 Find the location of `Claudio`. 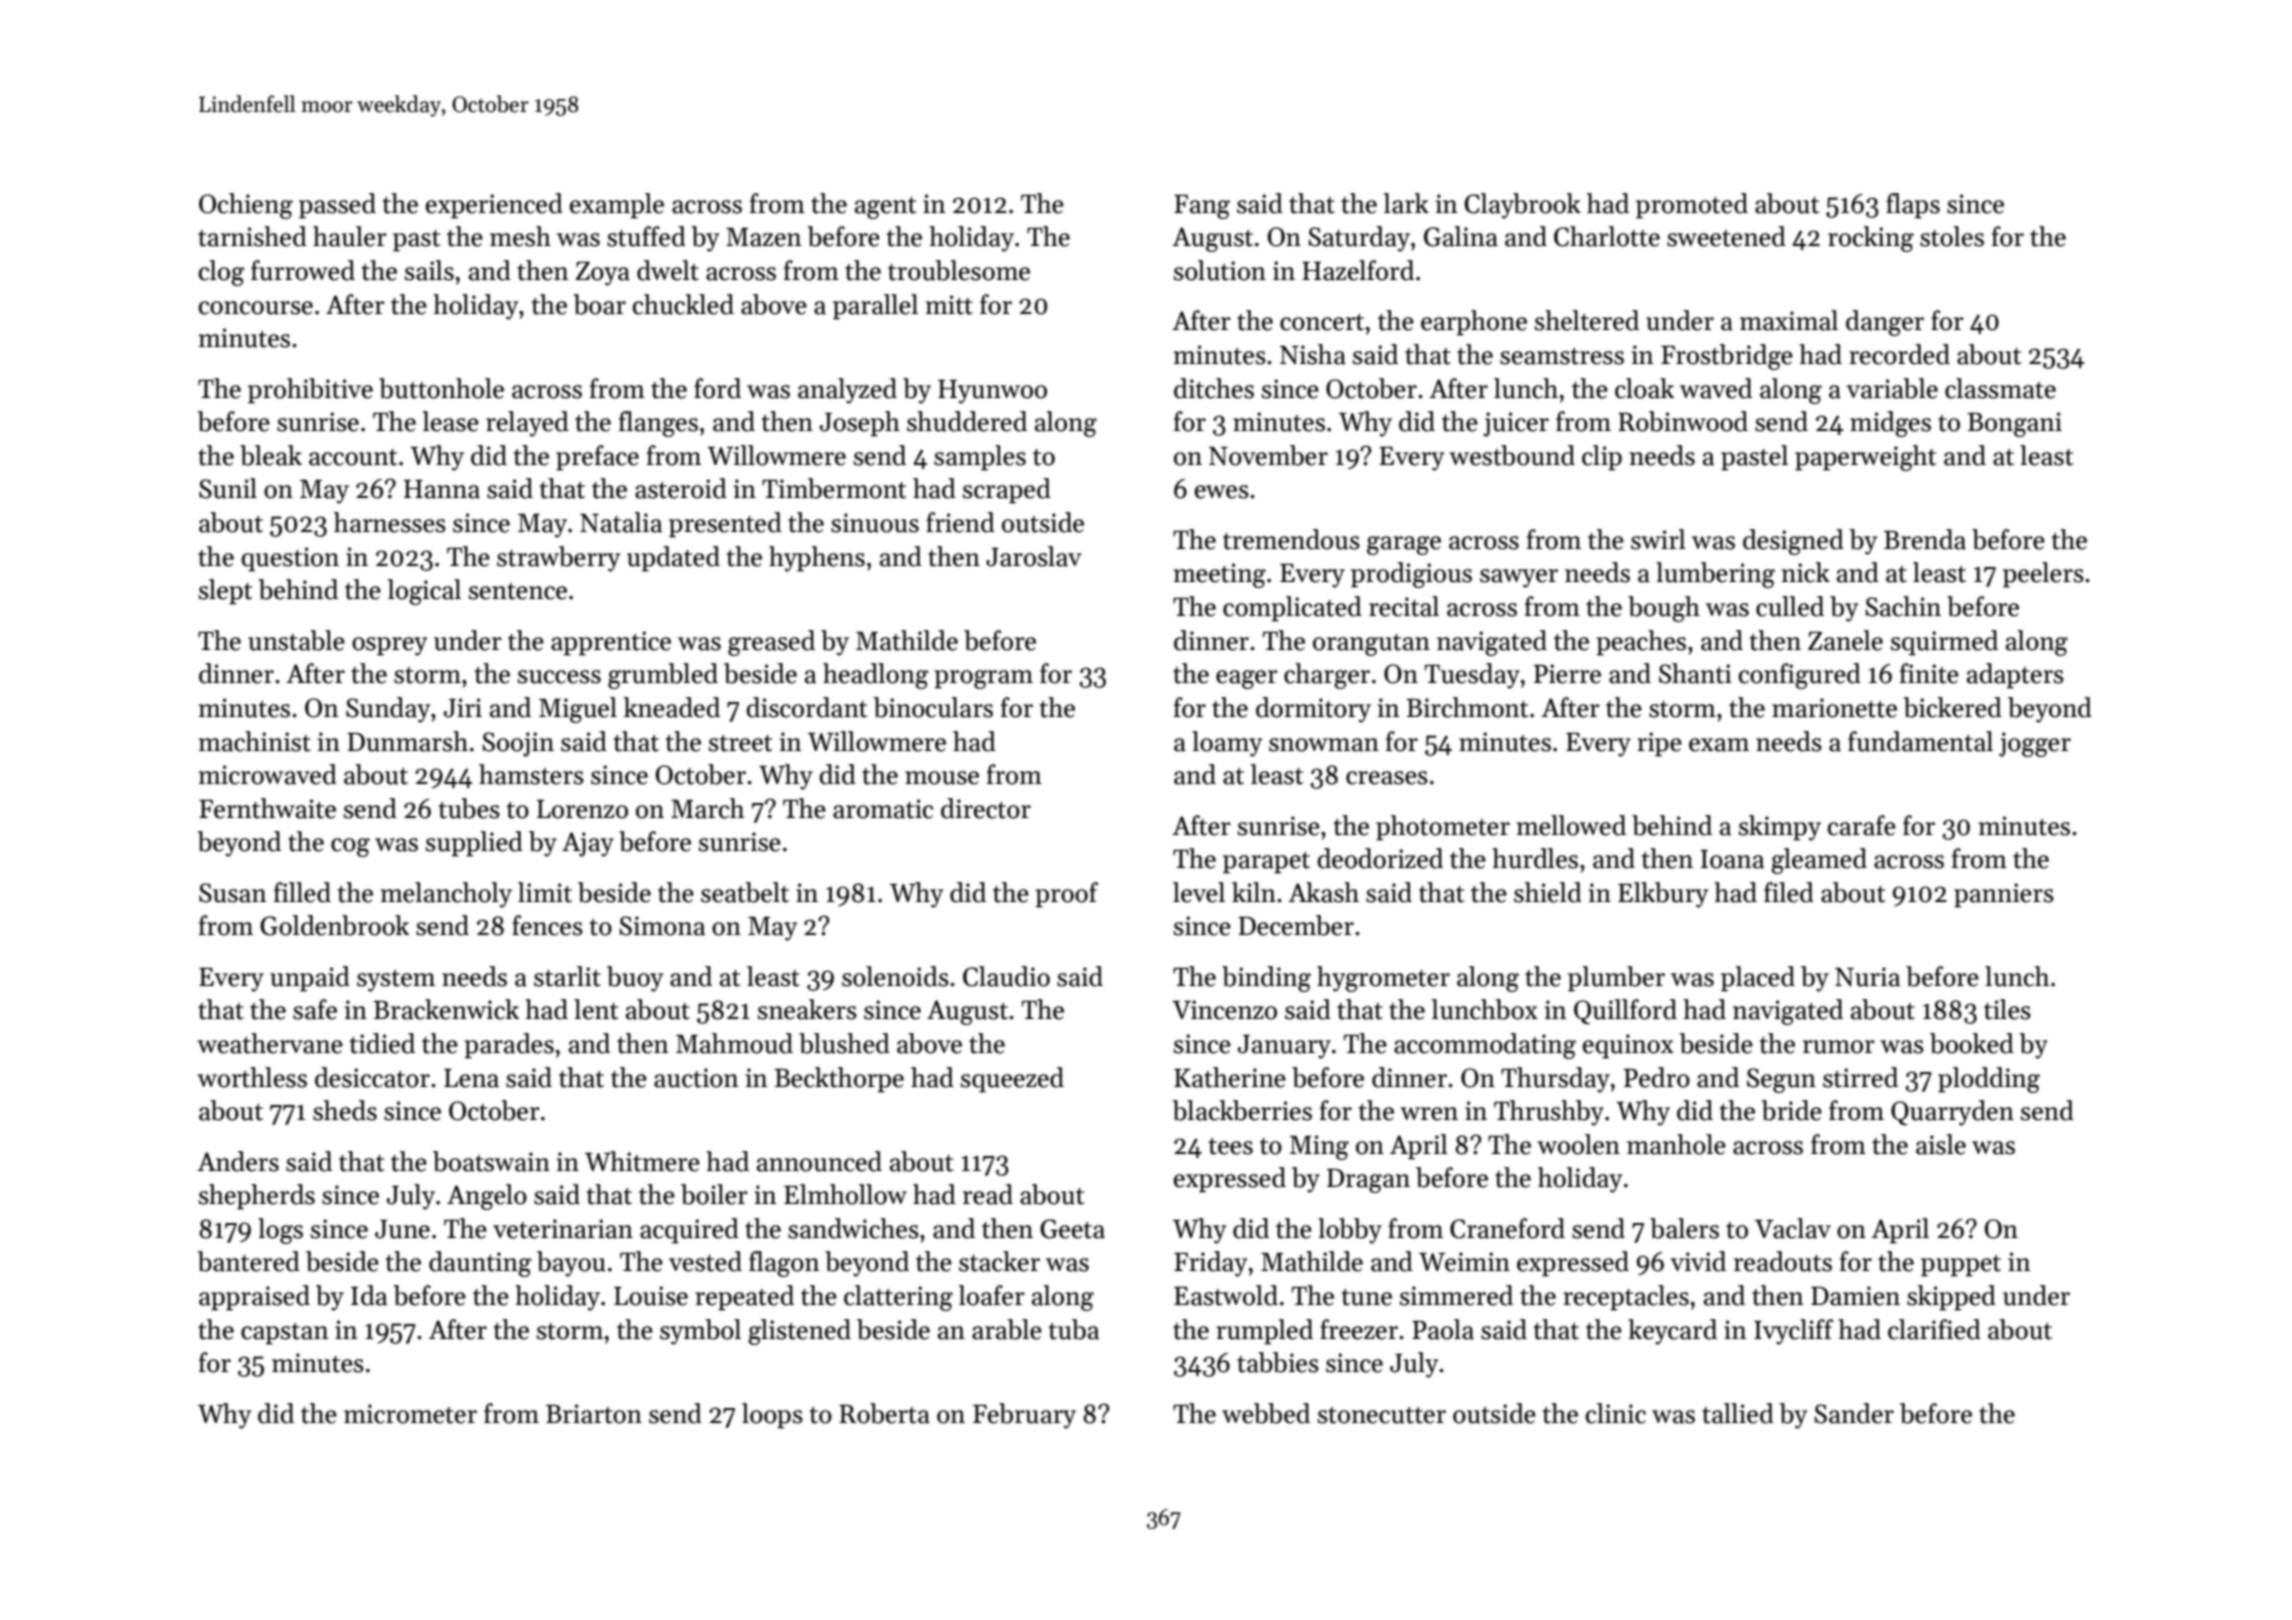

Claudio is located at coordinates (1006, 976).
